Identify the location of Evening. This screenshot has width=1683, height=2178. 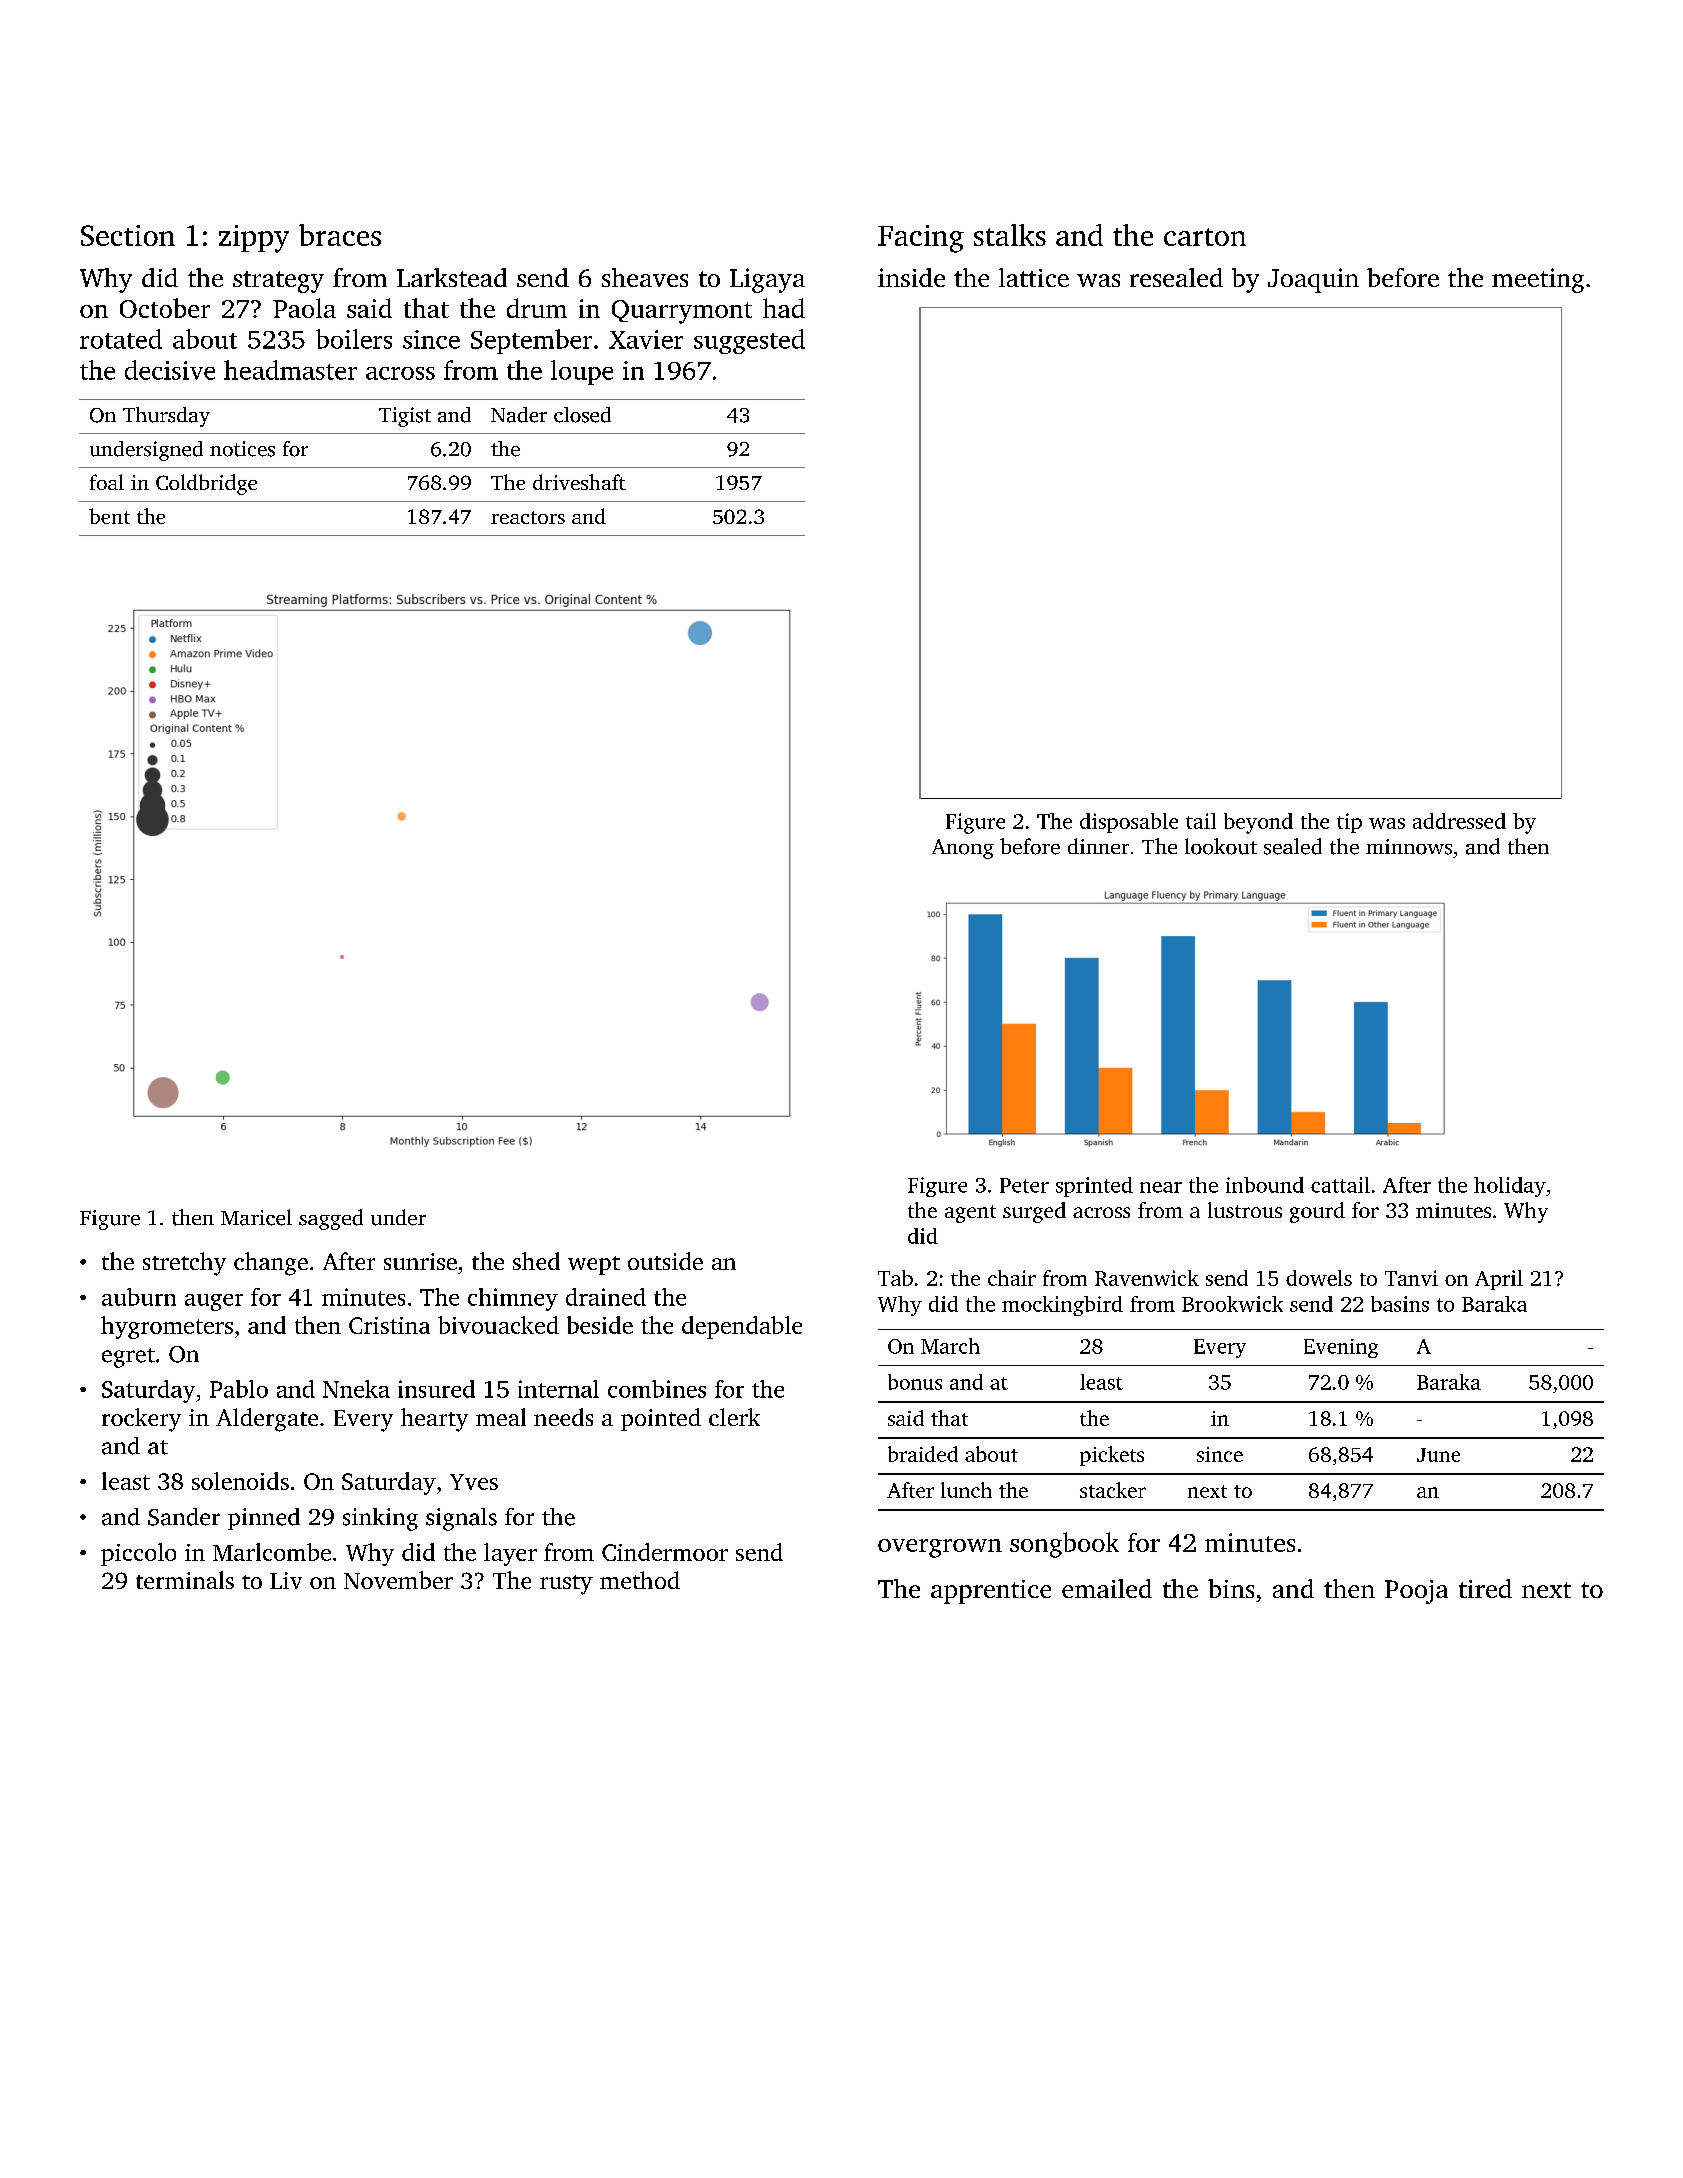
(1341, 1348).
